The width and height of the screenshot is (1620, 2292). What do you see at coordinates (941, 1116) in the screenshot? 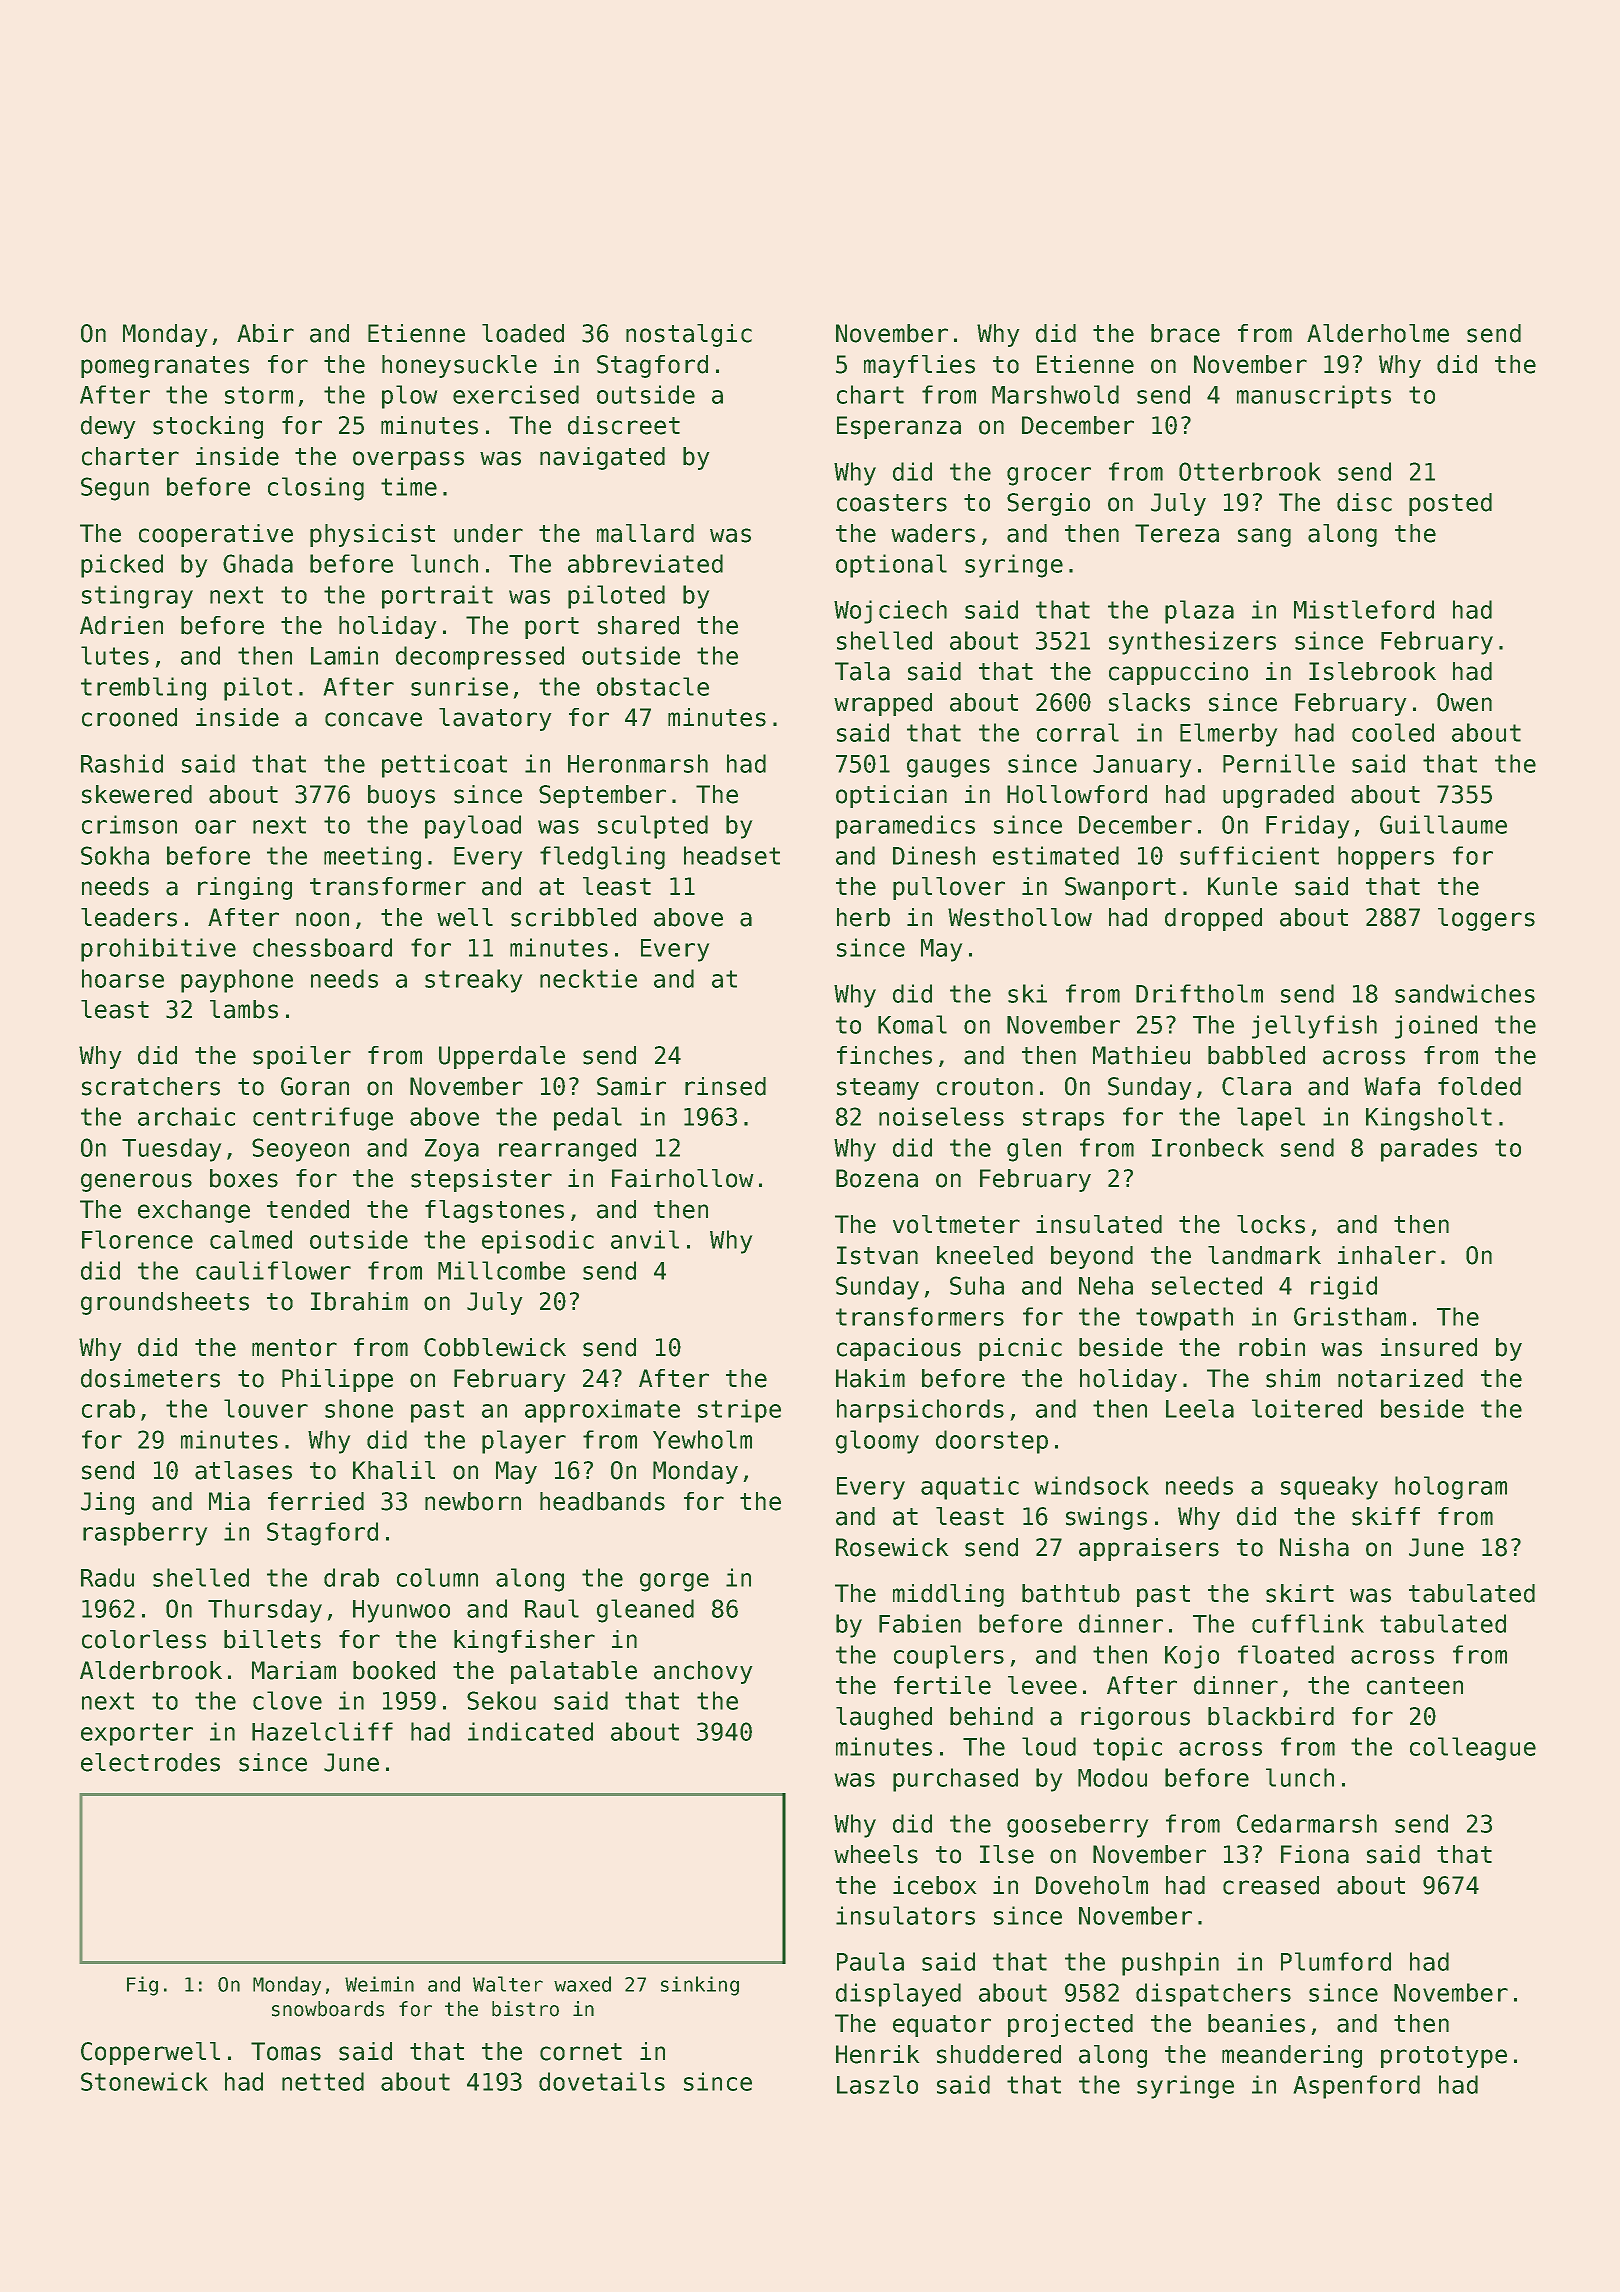
I see `noiseless` at bounding box center [941, 1116].
